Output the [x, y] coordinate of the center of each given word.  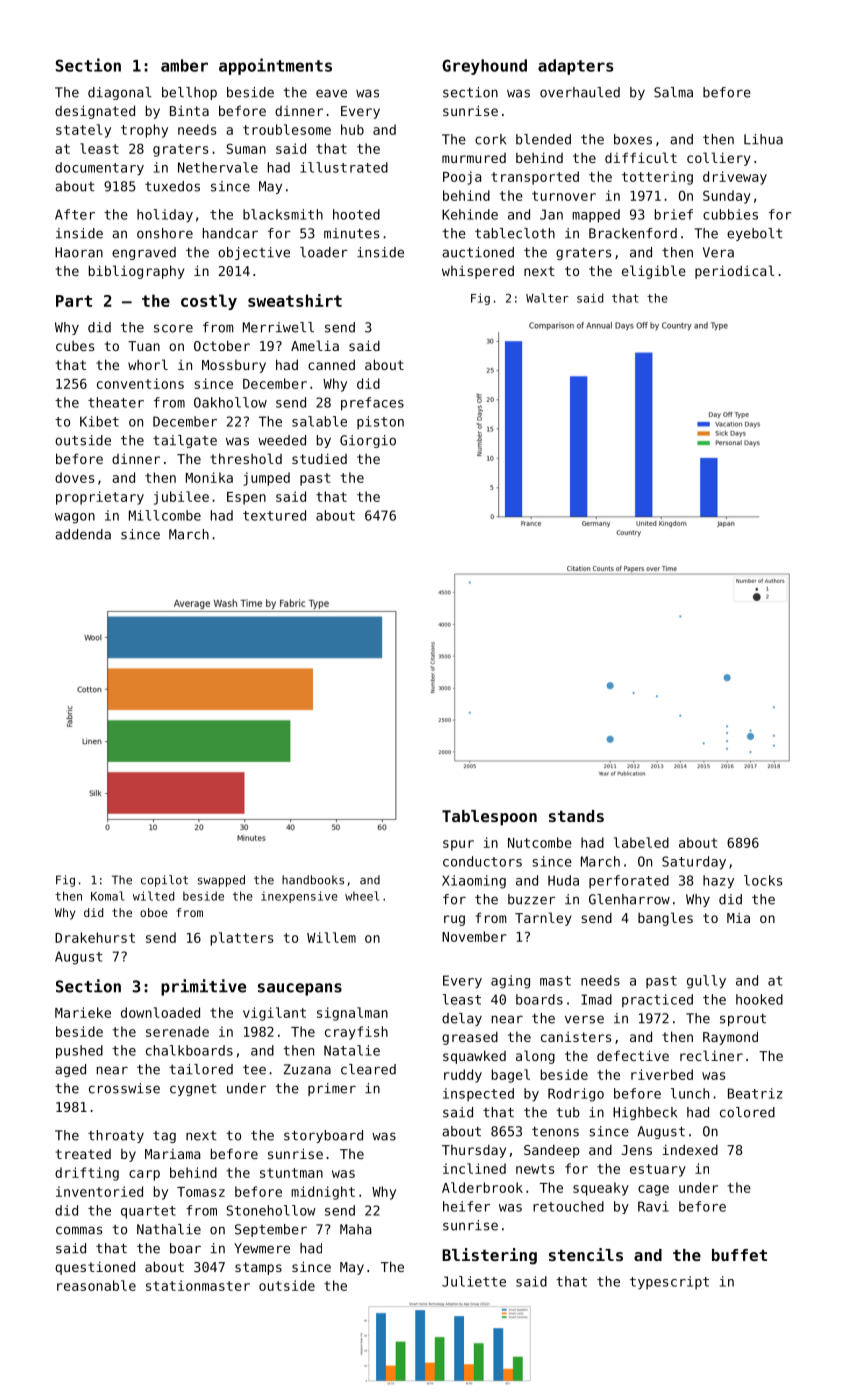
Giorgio [368, 441]
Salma [673, 92]
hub [352, 129]
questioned [95, 1268]
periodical [735, 272]
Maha [356, 1229]
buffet [739, 1255]
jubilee [181, 498]
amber [184, 65]
